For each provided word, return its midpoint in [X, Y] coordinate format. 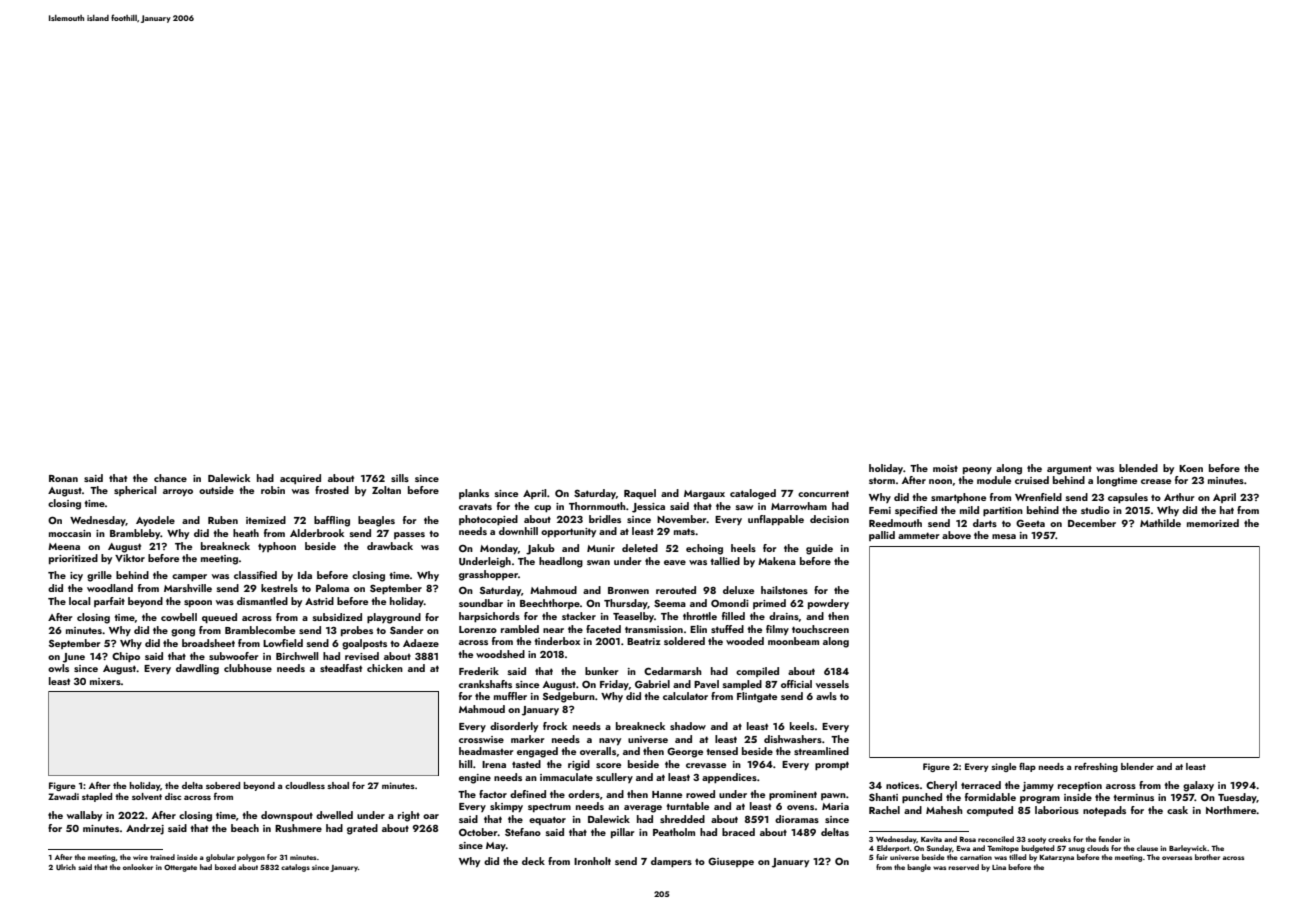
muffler [510, 696]
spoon [198, 603]
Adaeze [421, 643]
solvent [147, 796]
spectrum [549, 808]
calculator [685, 696]
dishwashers [793, 739]
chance [170, 478]
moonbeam [793, 641]
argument [1069, 470]
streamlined [821, 751]
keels [802, 726]
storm [882, 481]
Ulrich [66, 867]
